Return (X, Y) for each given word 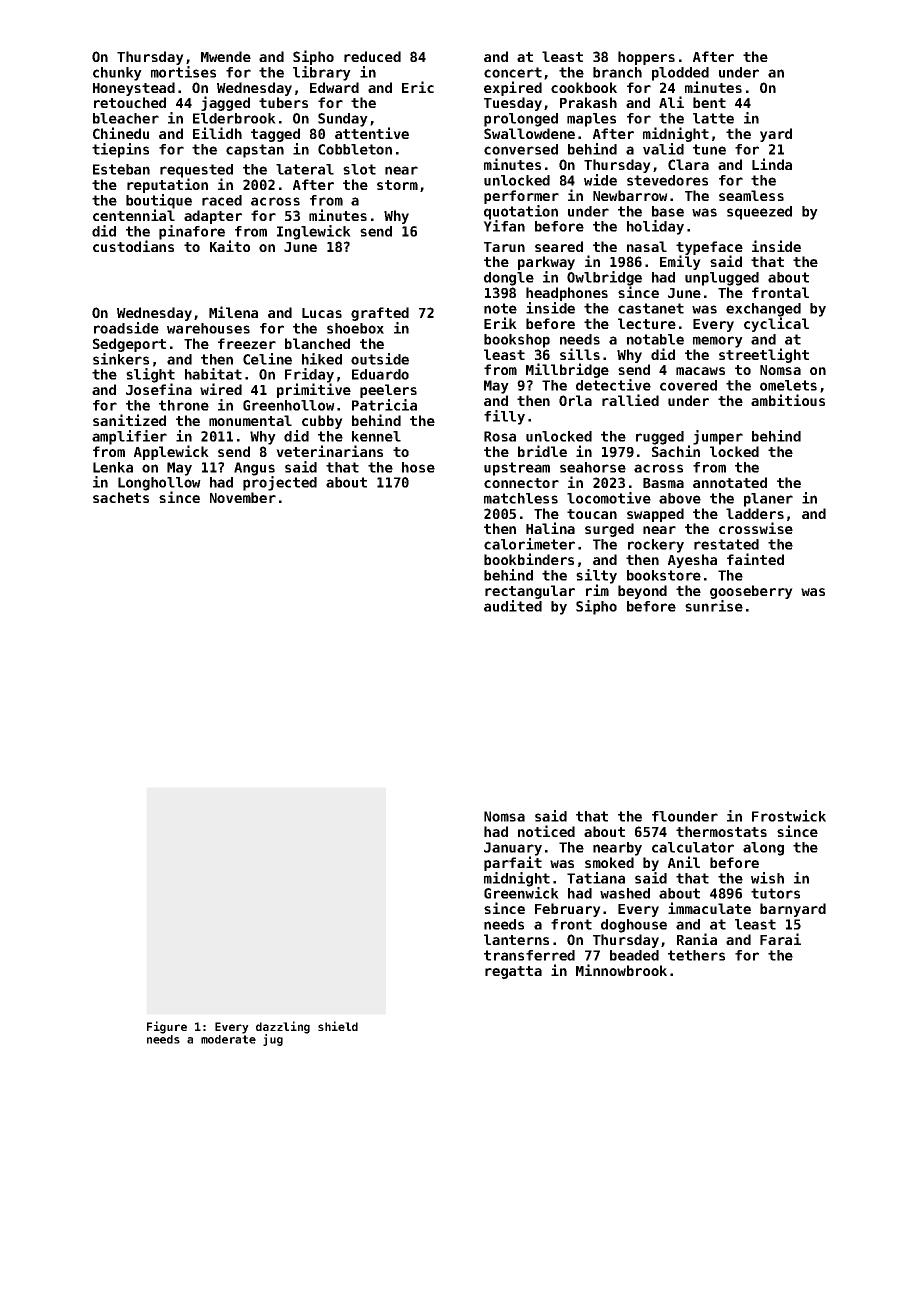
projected (280, 483)
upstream (517, 469)
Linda (772, 164)
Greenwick (521, 893)
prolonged (521, 120)
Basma (663, 483)
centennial (134, 215)
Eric (418, 87)
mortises (183, 72)
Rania (697, 939)
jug (273, 1040)
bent (709, 102)
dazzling (283, 1027)
